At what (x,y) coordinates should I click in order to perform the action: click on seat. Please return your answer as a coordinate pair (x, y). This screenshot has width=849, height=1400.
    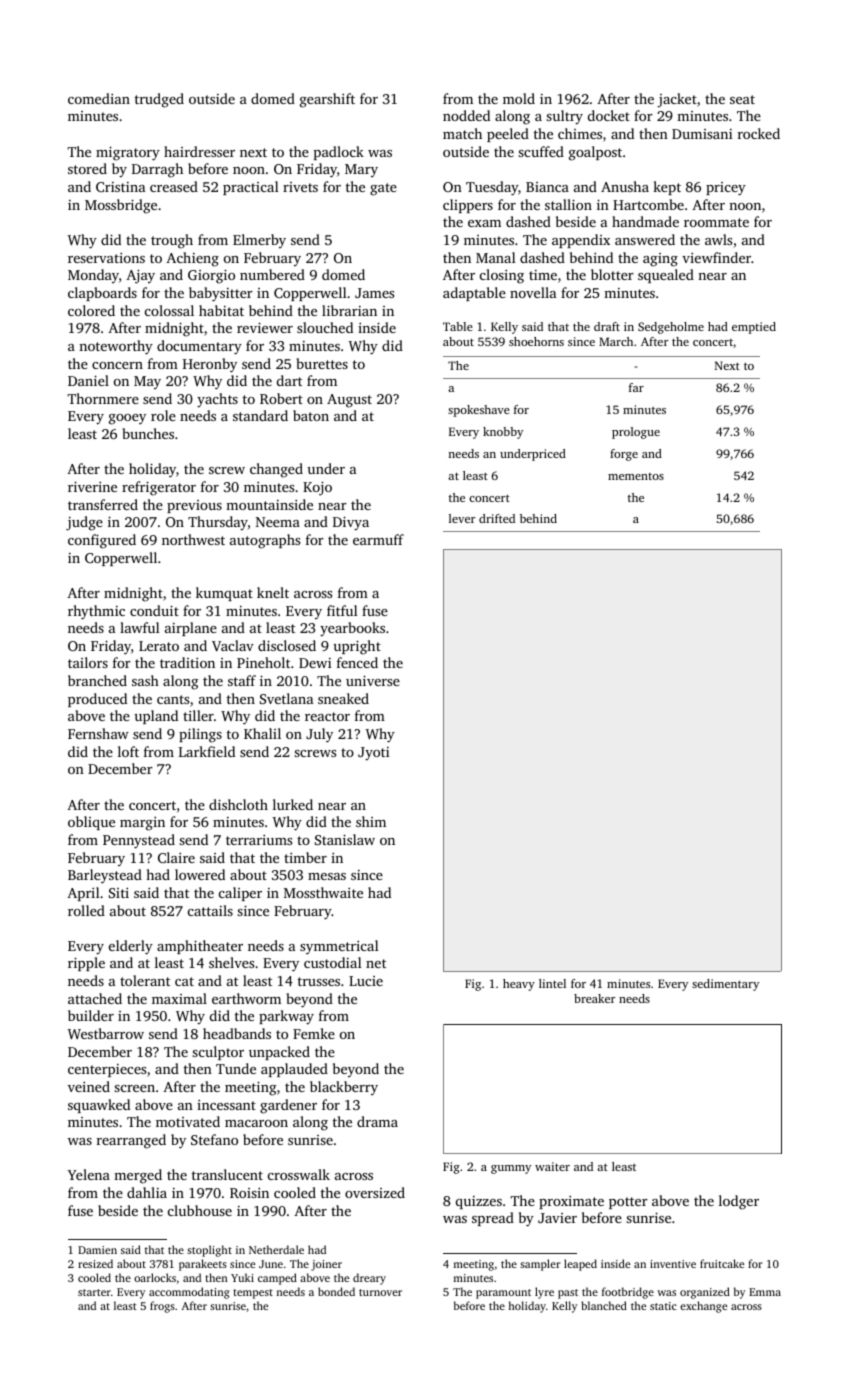
    Looking at the image, I should click on (742, 99).
